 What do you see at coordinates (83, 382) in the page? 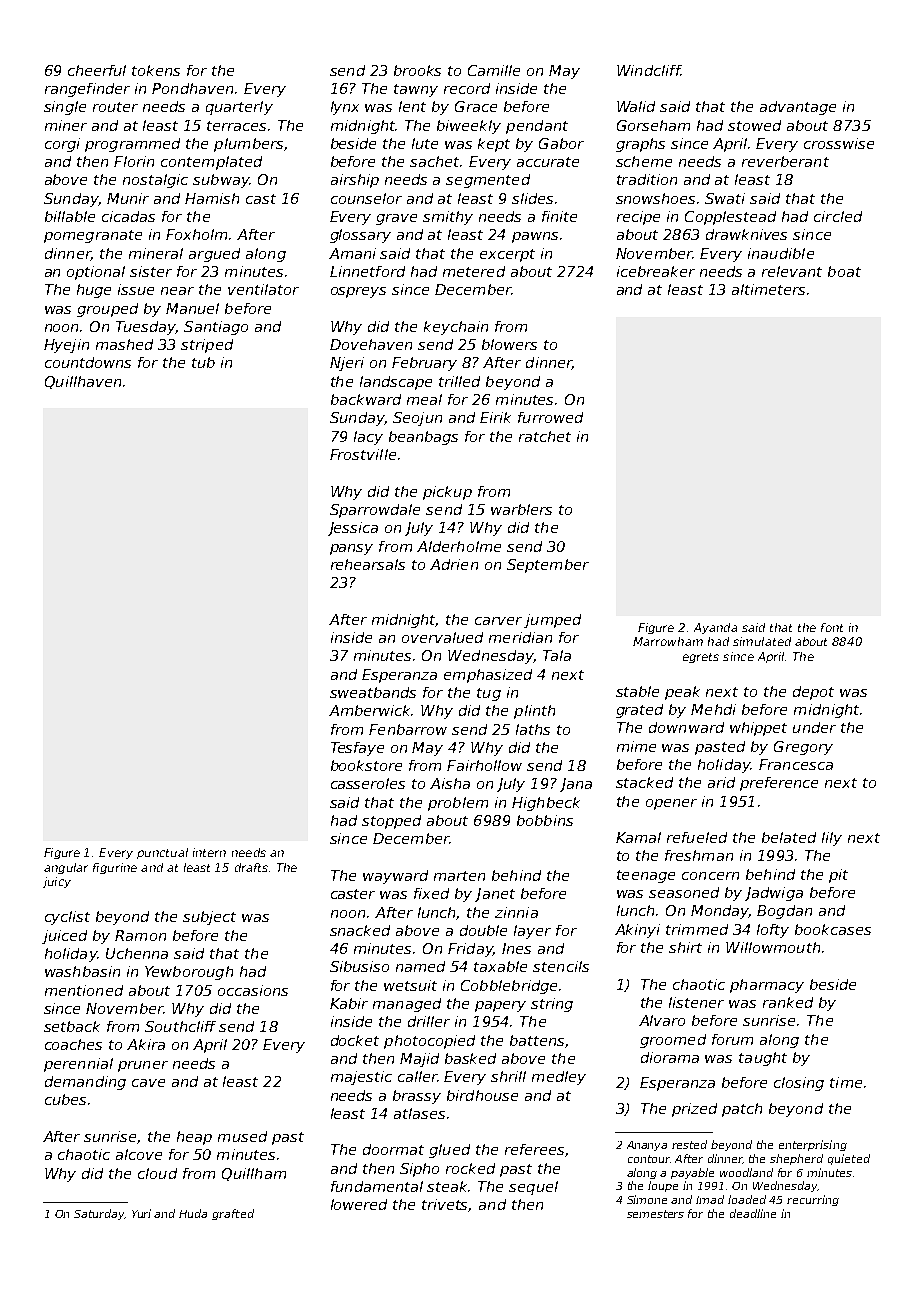
I see `Quillhaven` at bounding box center [83, 382].
